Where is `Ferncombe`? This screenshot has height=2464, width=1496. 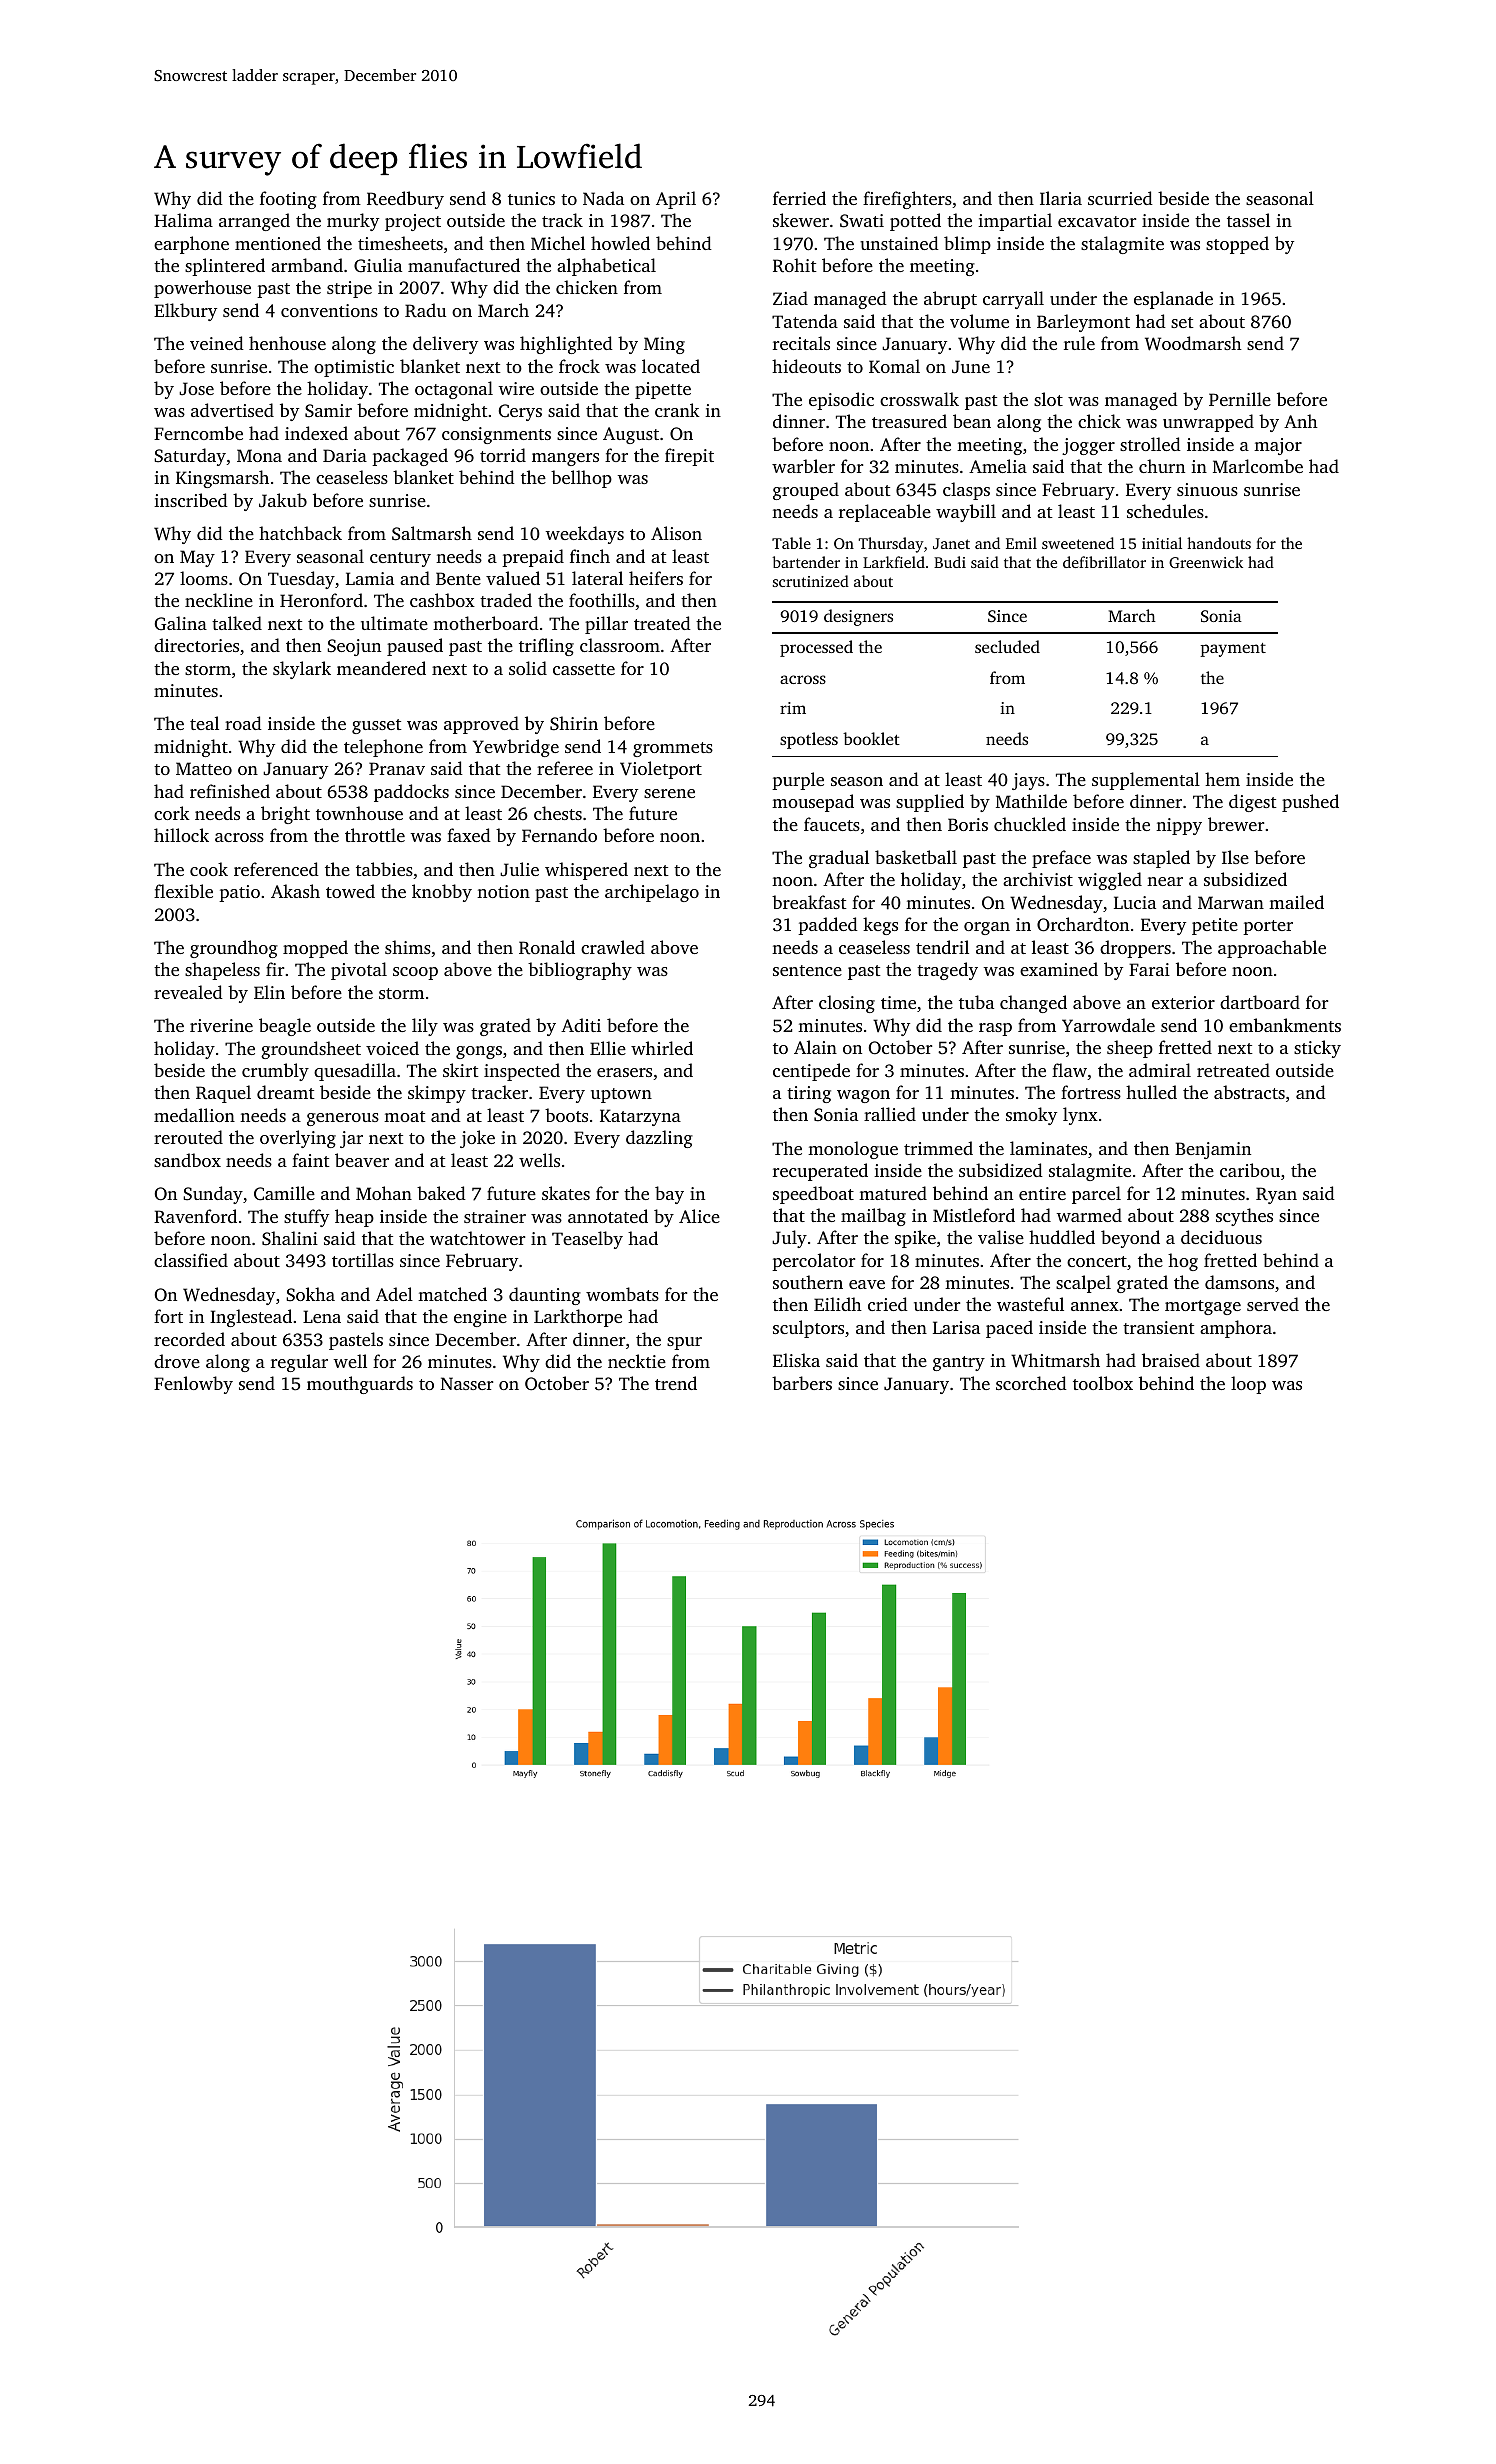 Ferncombe is located at coordinates (198, 433).
